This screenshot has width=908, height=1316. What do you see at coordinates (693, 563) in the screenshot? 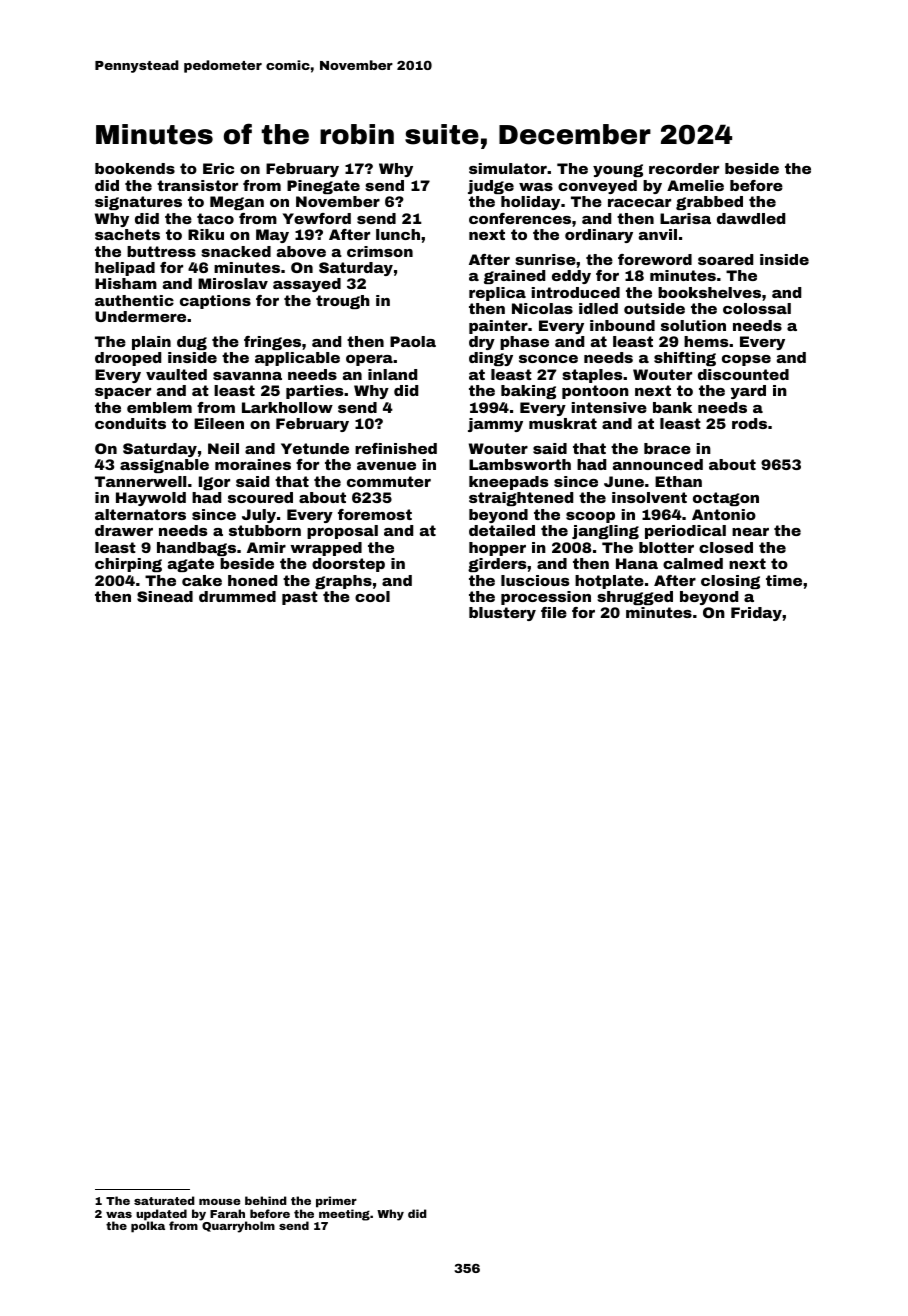
I see `calmed` at bounding box center [693, 563].
